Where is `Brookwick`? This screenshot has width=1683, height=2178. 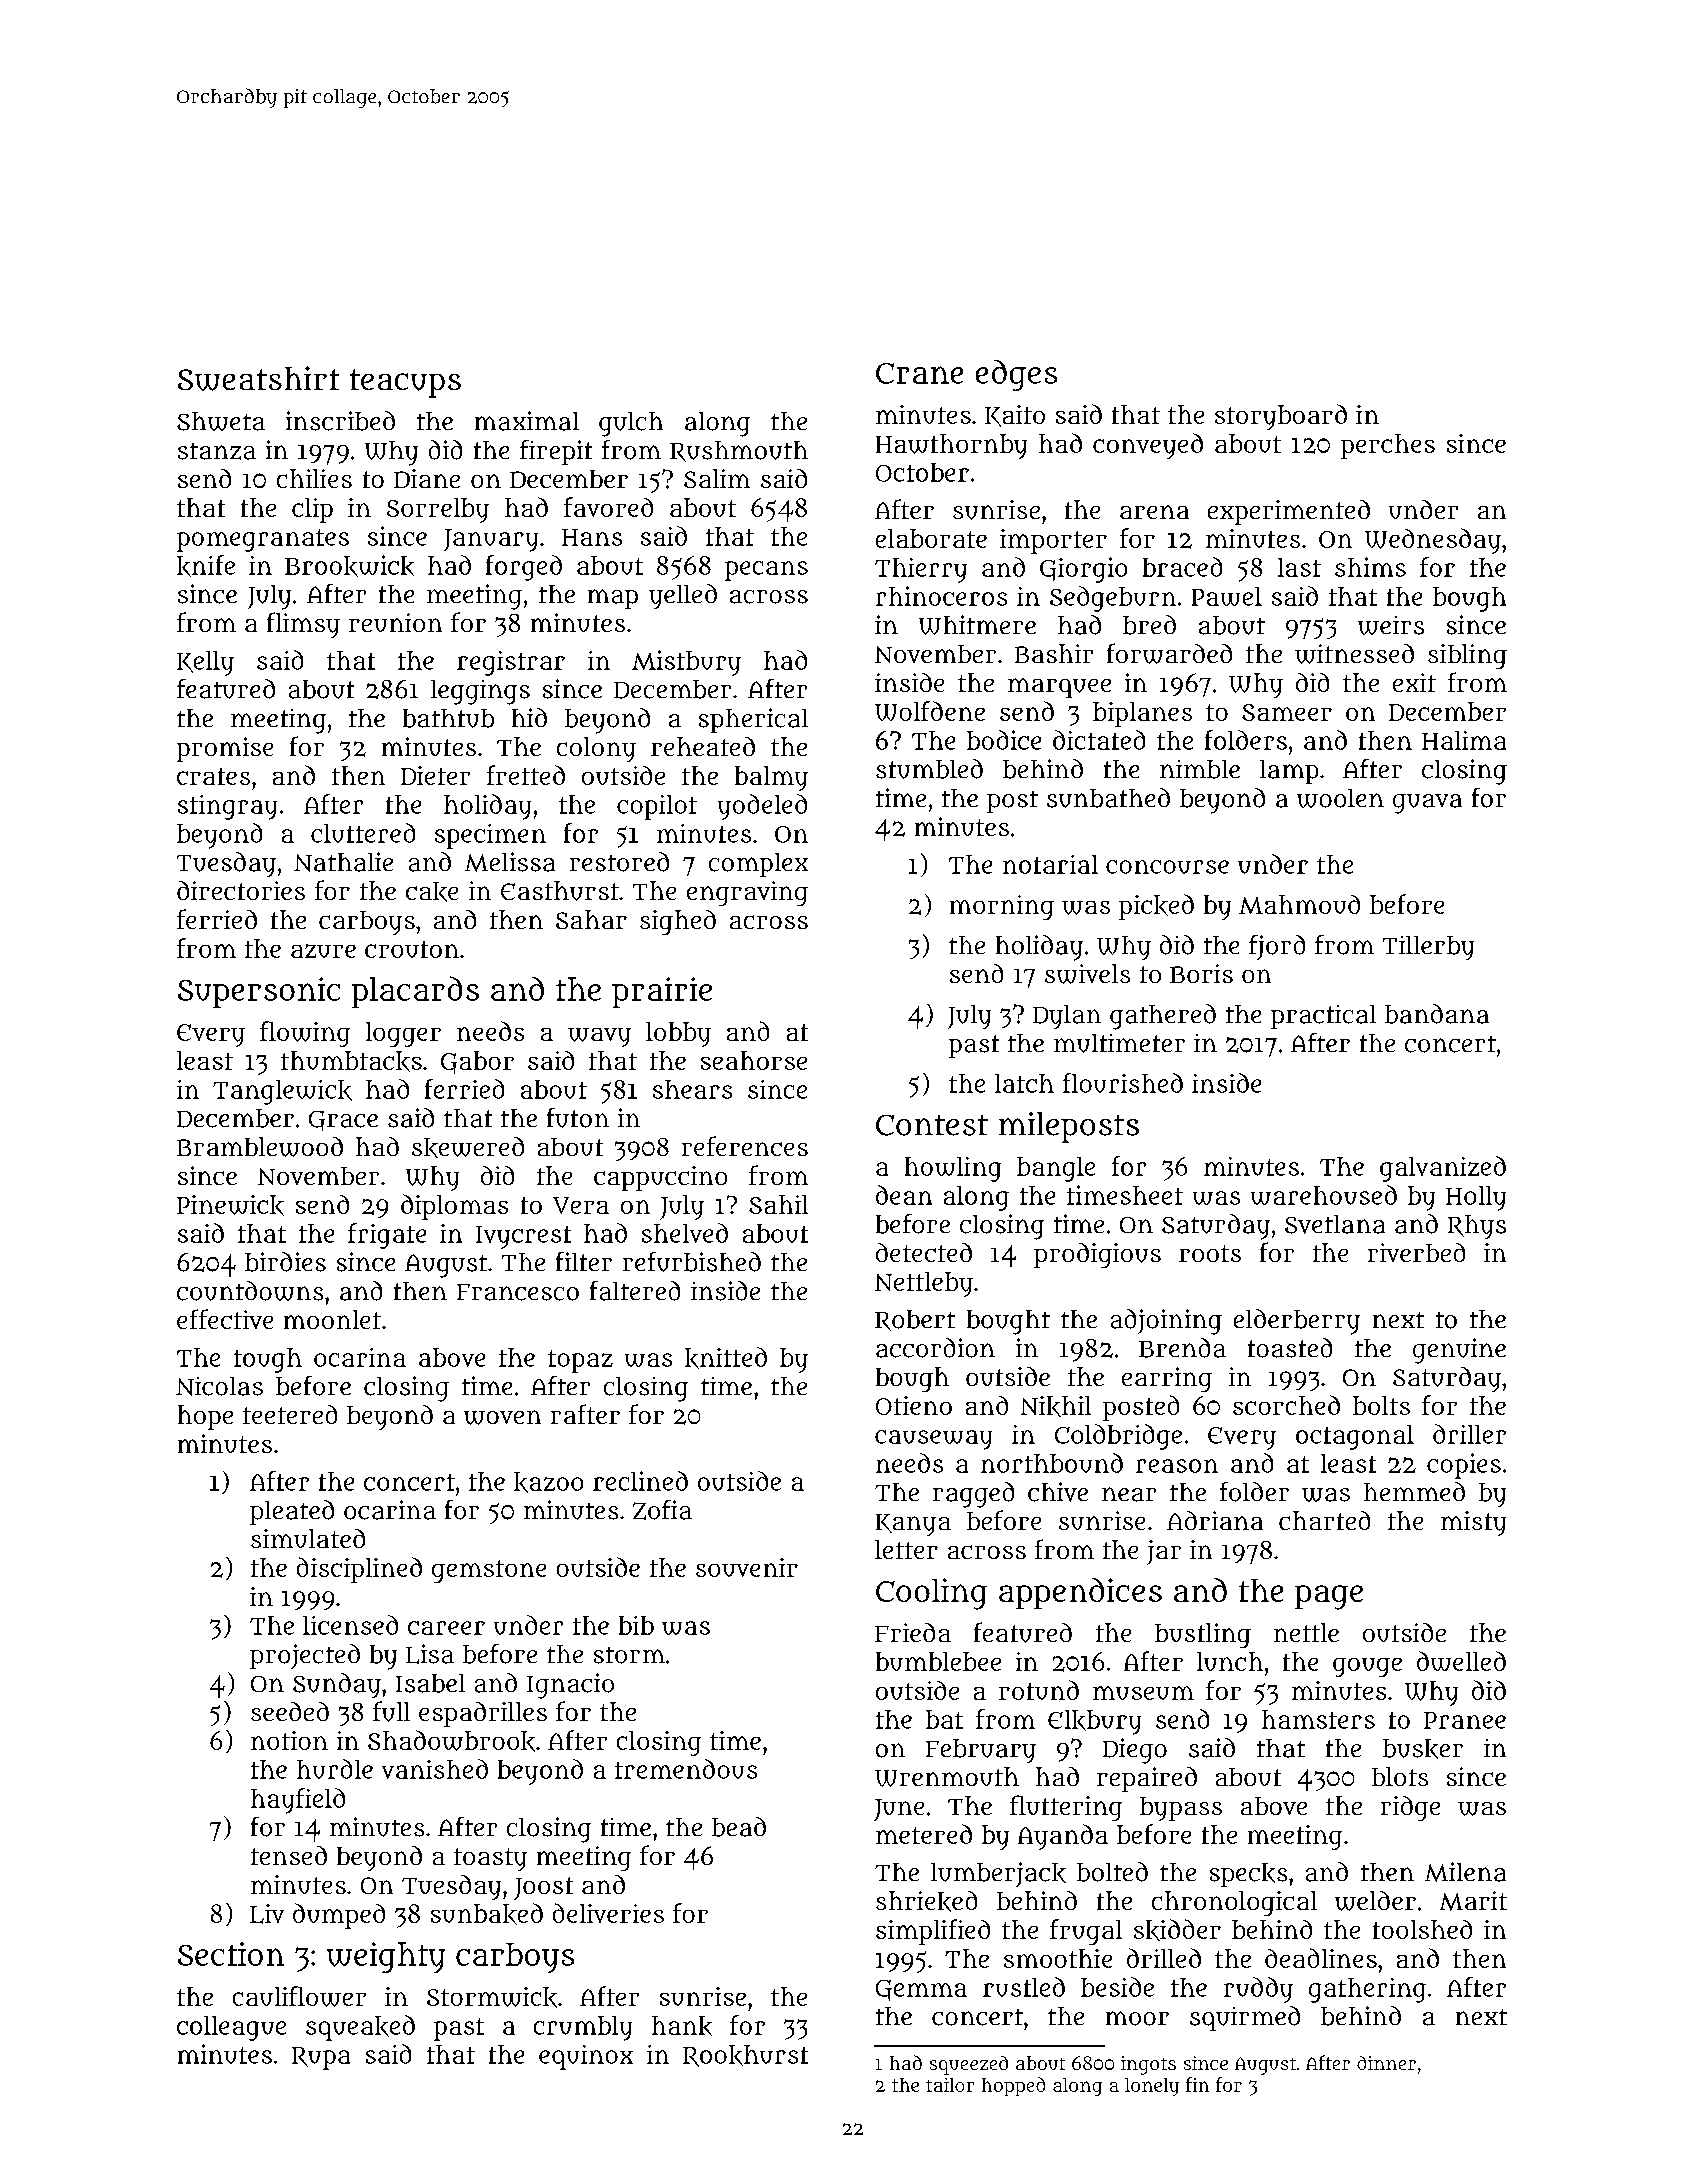
Brookwick is located at coordinates (349, 566).
